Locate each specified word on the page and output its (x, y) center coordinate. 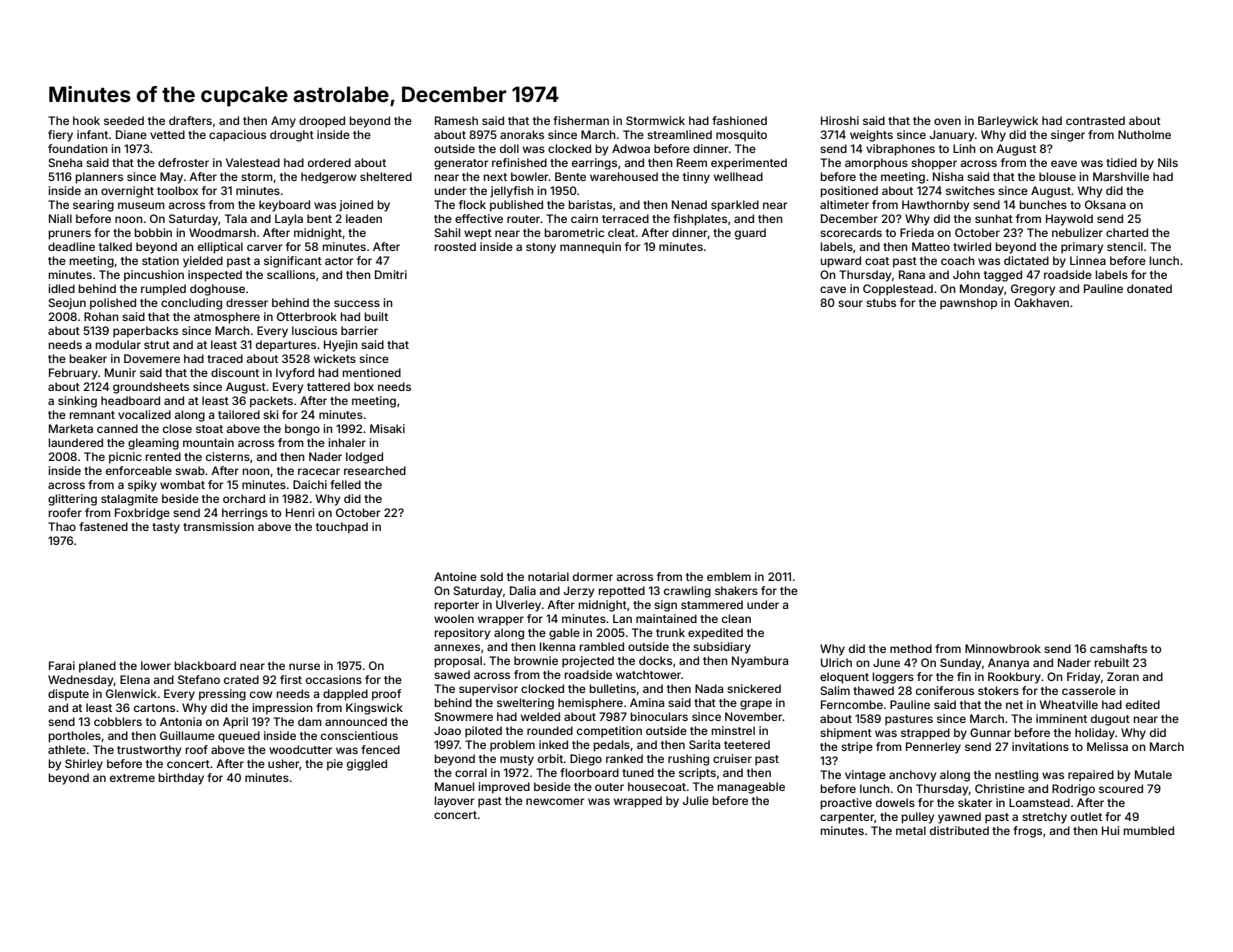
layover (454, 802)
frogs (1027, 832)
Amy (283, 122)
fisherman (581, 120)
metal (911, 830)
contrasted (1095, 120)
